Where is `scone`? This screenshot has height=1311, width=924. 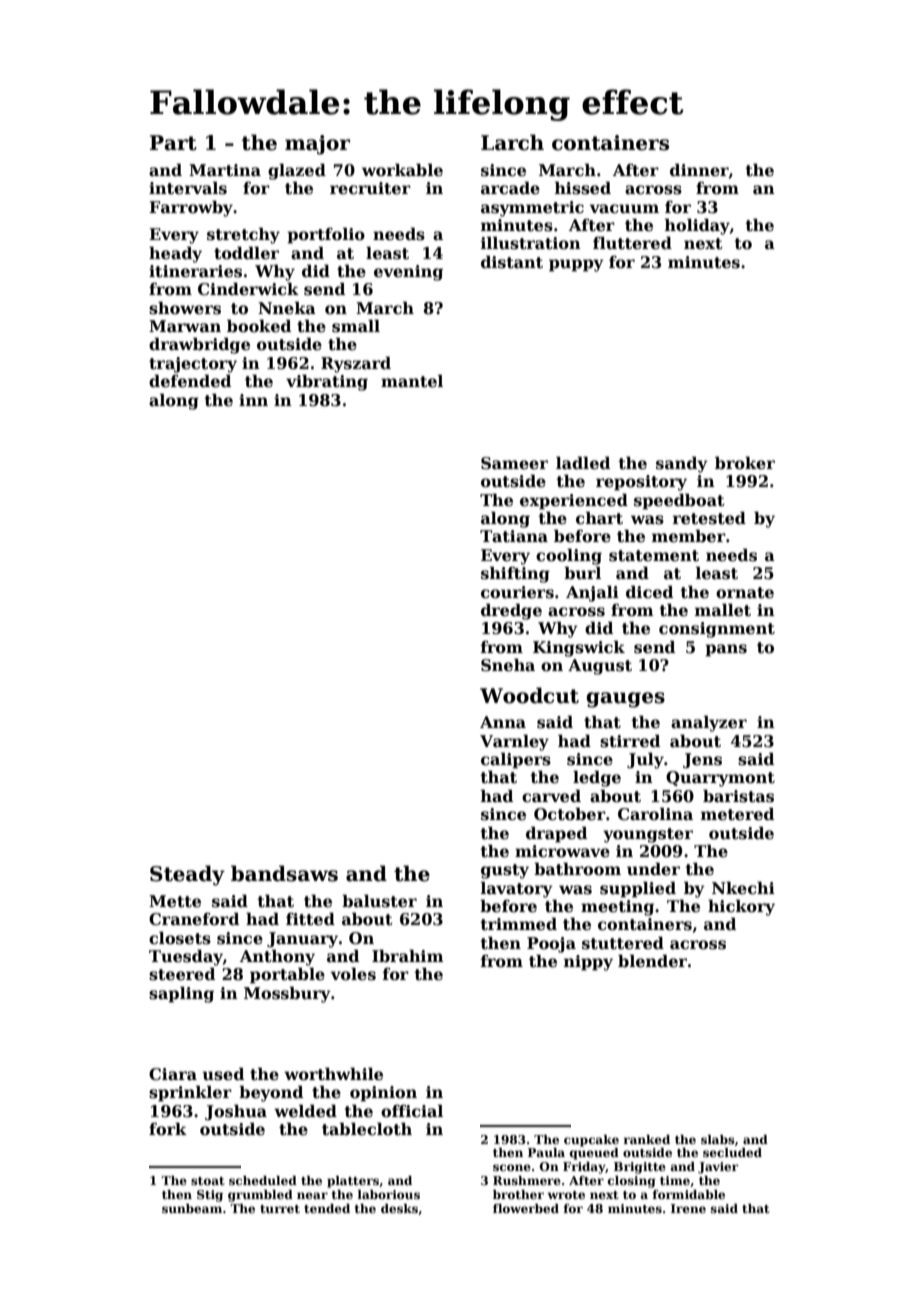 scone is located at coordinates (512, 1167).
